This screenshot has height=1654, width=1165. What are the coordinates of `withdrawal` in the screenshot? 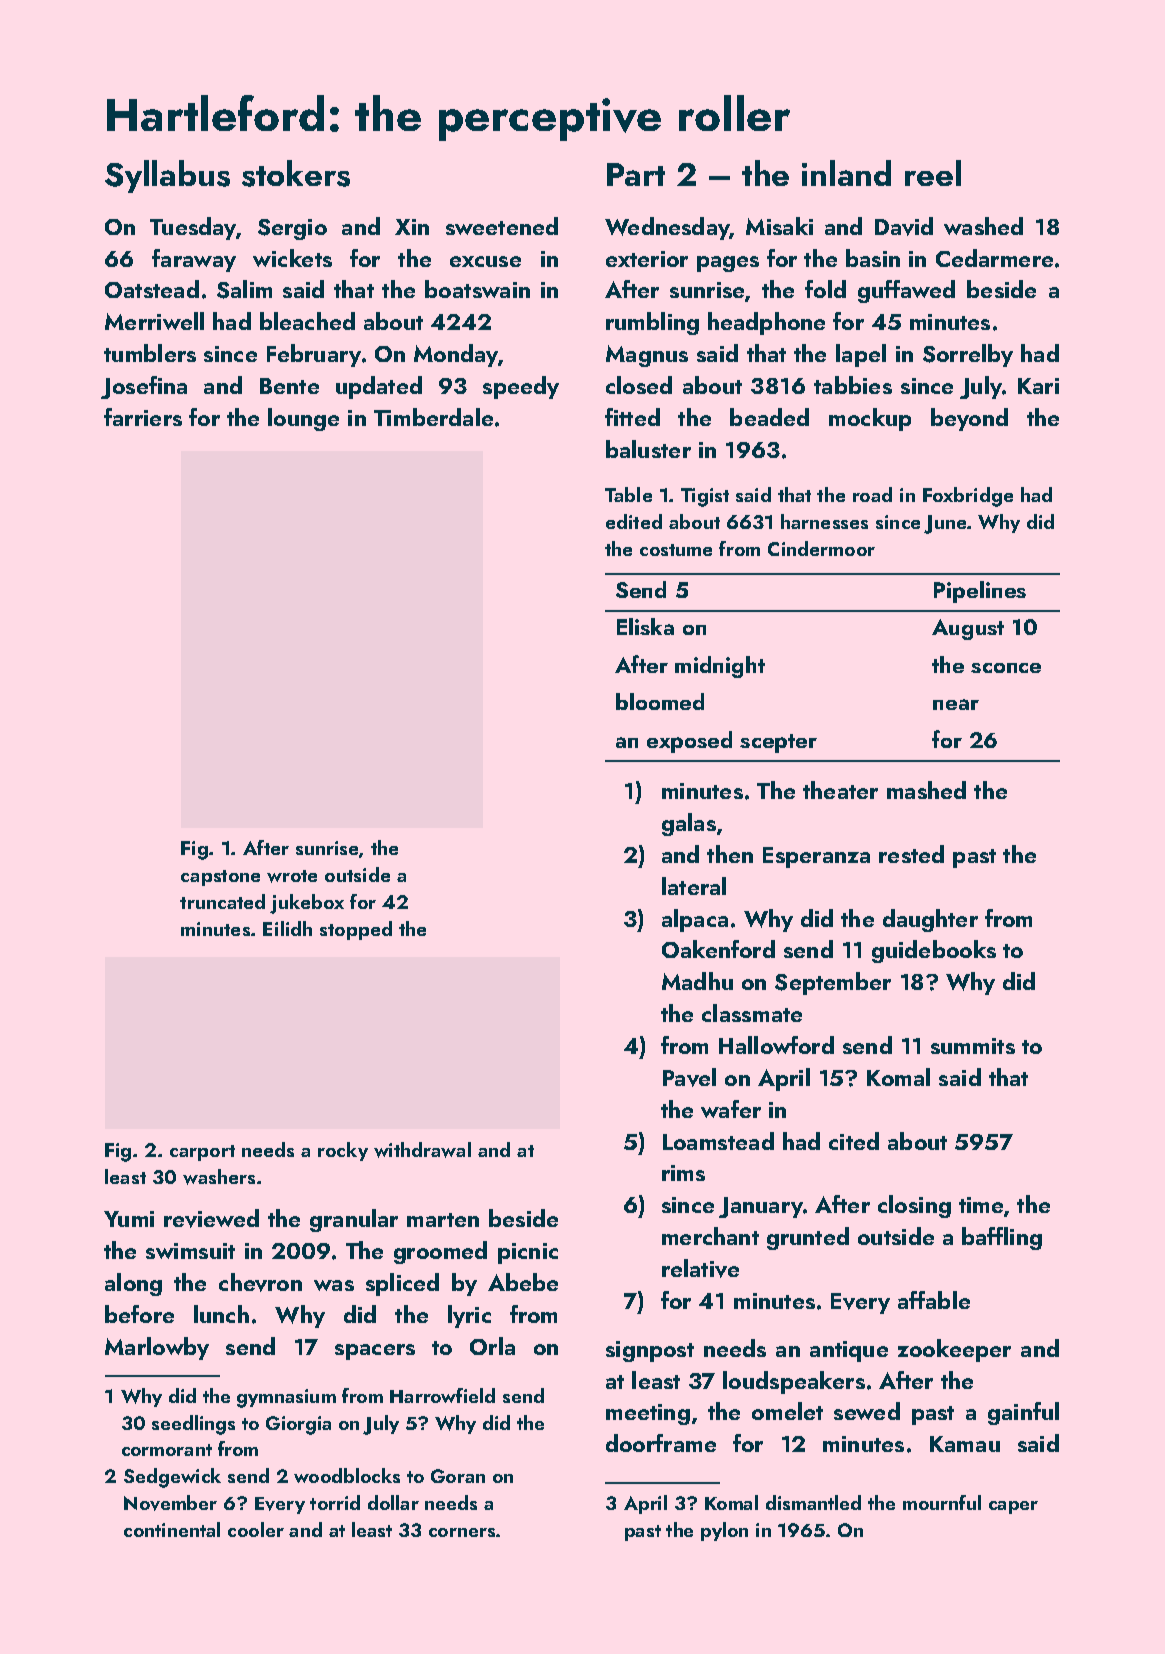 It's located at (422, 1150).
